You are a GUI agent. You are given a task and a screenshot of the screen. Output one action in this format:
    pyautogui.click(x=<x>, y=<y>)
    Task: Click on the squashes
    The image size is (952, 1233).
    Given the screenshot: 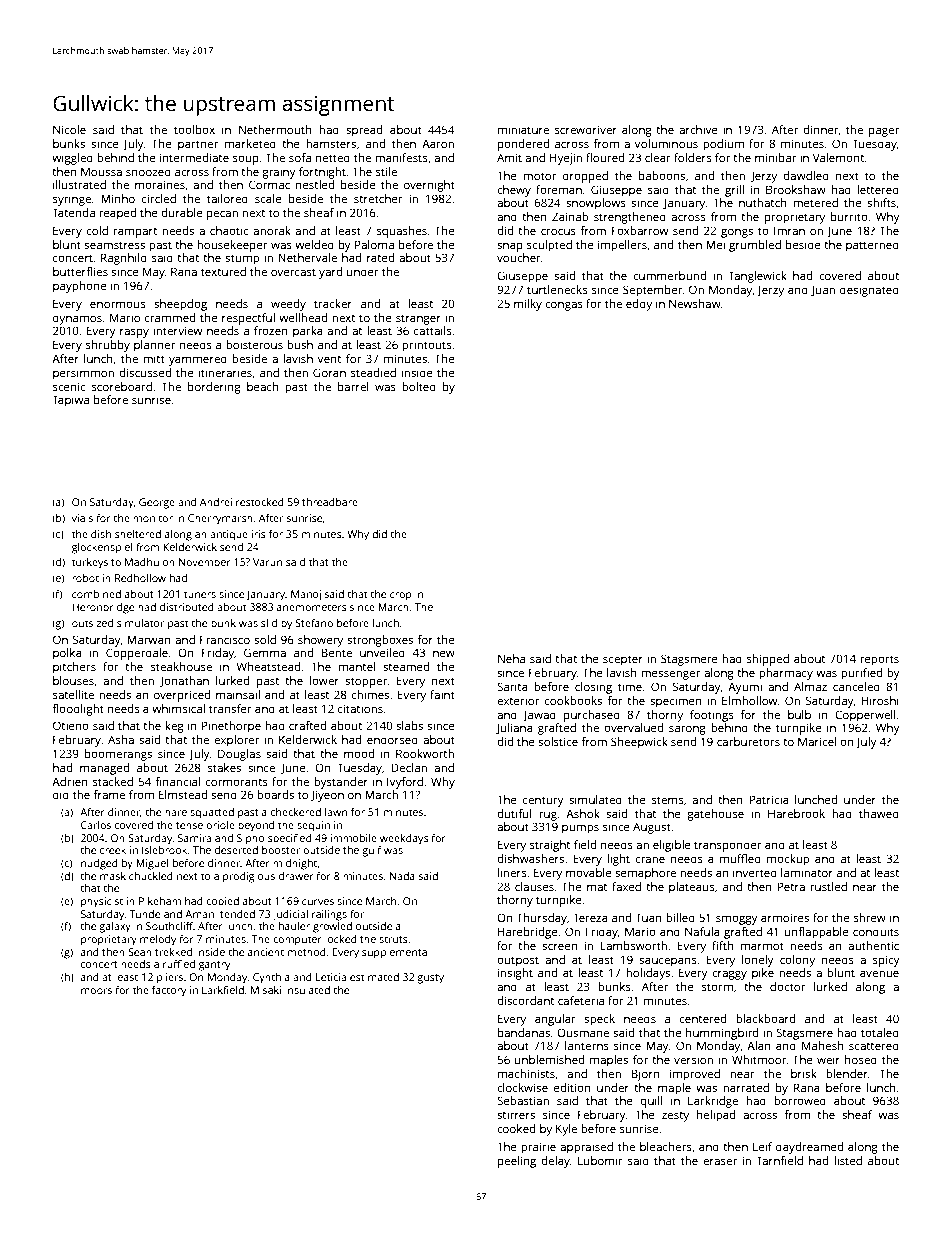 What is the action you would take?
    pyautogui.click(x=402, y=232)
